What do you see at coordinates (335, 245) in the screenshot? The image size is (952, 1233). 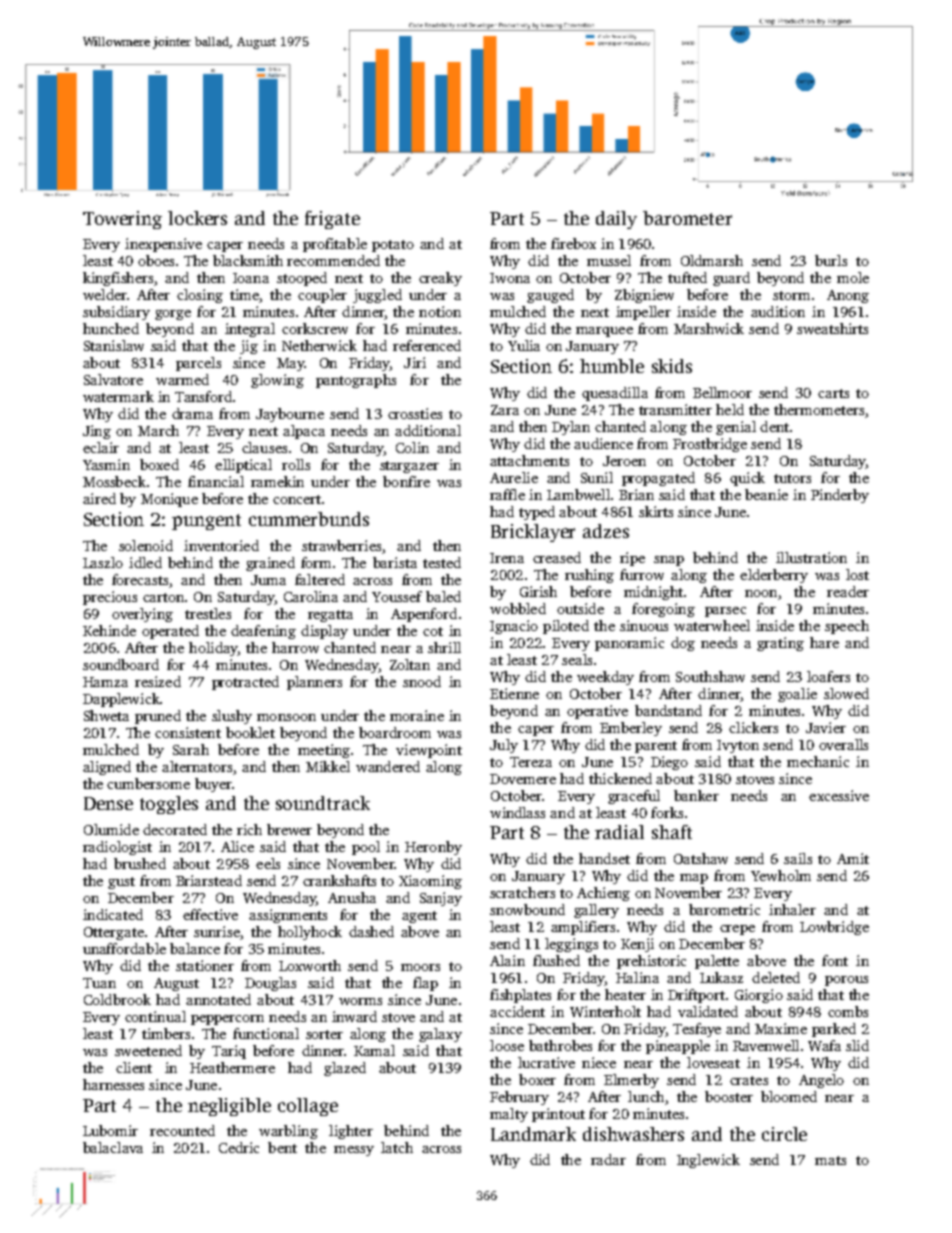 I see `profitable` at bounding box center [335, 245].
